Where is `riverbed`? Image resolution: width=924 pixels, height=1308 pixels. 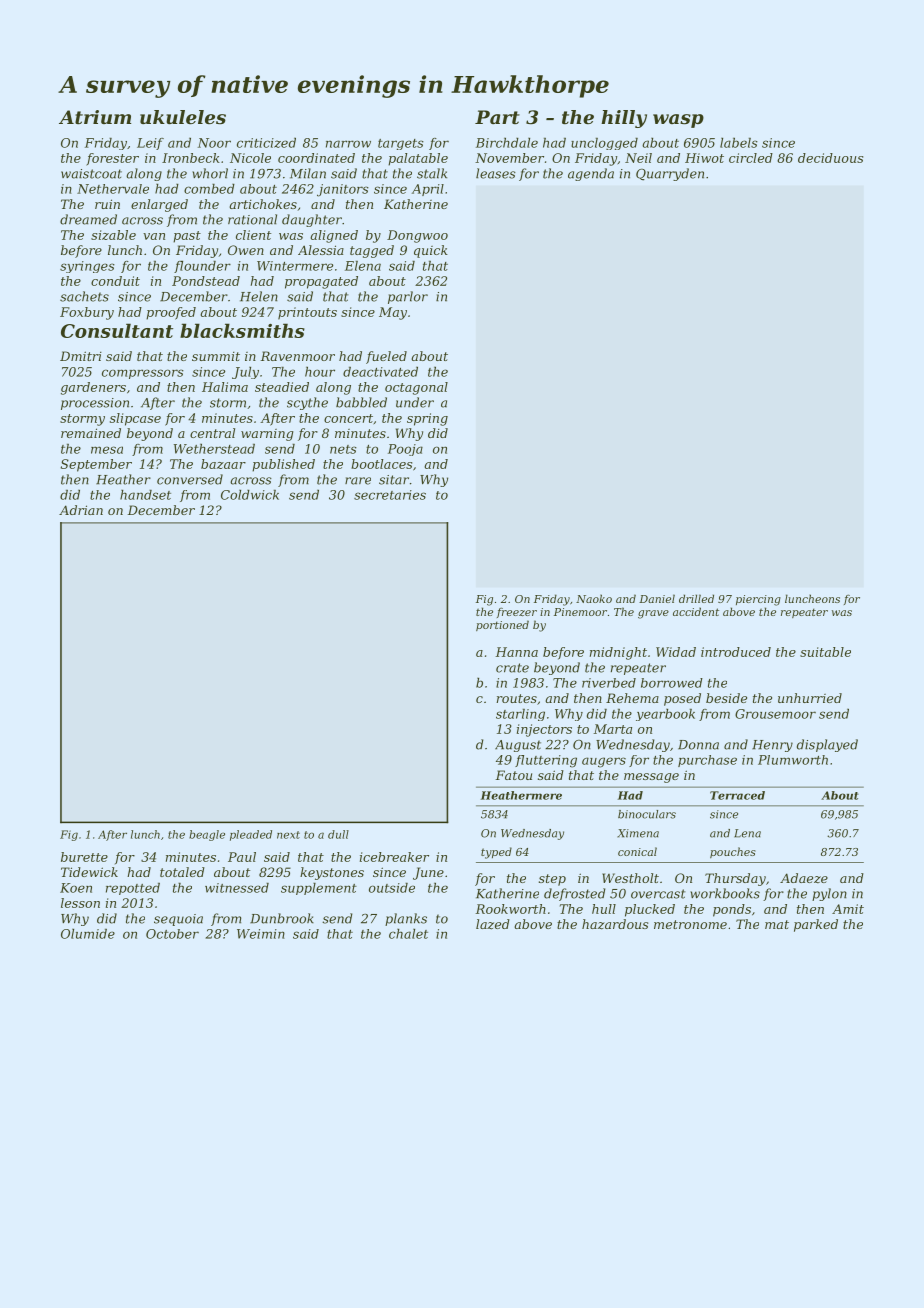 riverbed is located at coordinates (609, 683).
